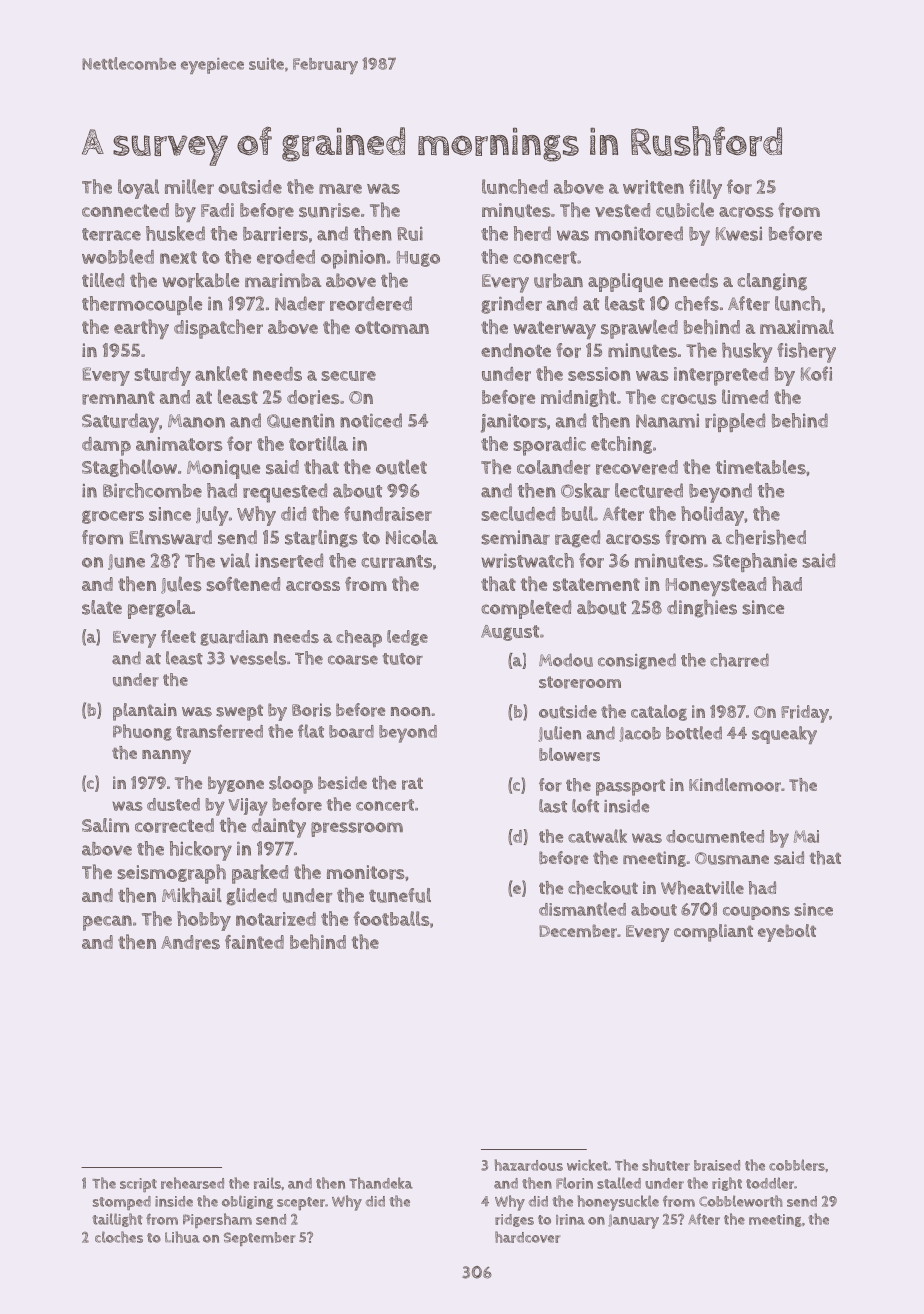  Describe the element at coordinates (772, 282) in the screenshot. I see `clanging` at that location.
